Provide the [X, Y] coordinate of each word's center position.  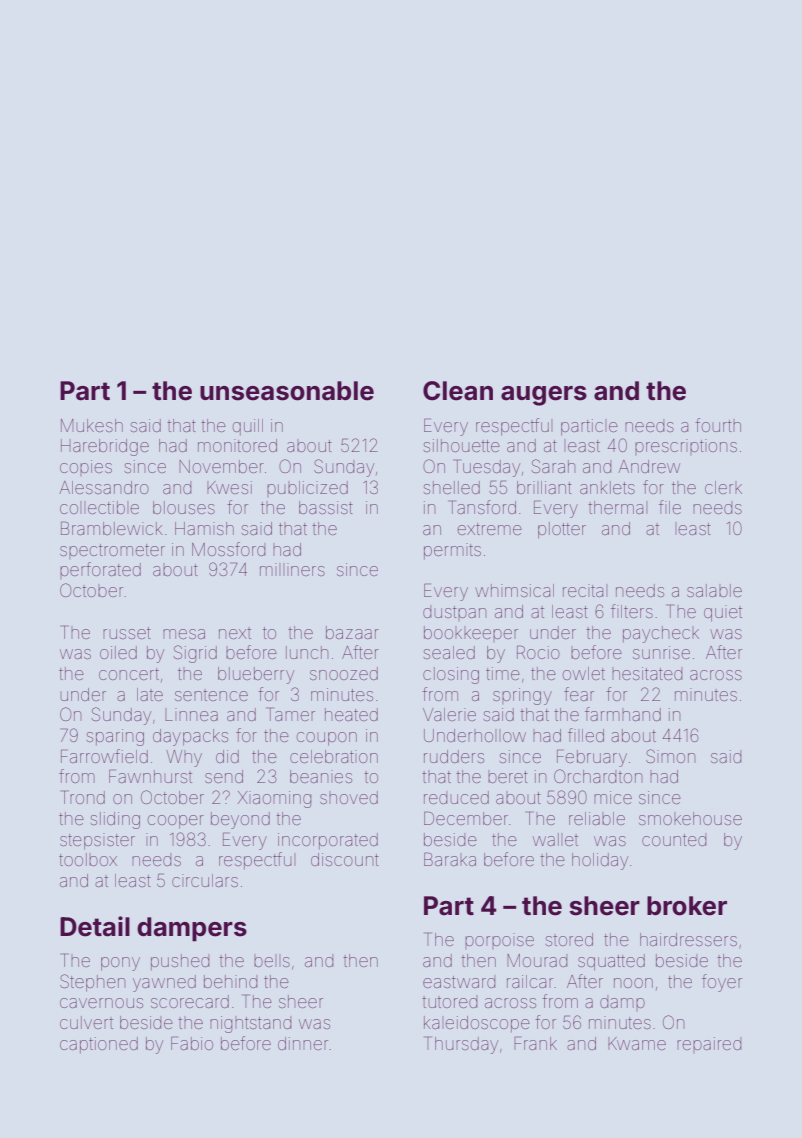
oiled [118, 652]
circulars [205, 880]
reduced [456, 797]
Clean [458, 391]
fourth [718, 425]
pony [120, 964]
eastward [459, 981]
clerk [723, 487]
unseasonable [287, 391]
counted [674, 839]
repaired [709, 1043]
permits [452, 551]
